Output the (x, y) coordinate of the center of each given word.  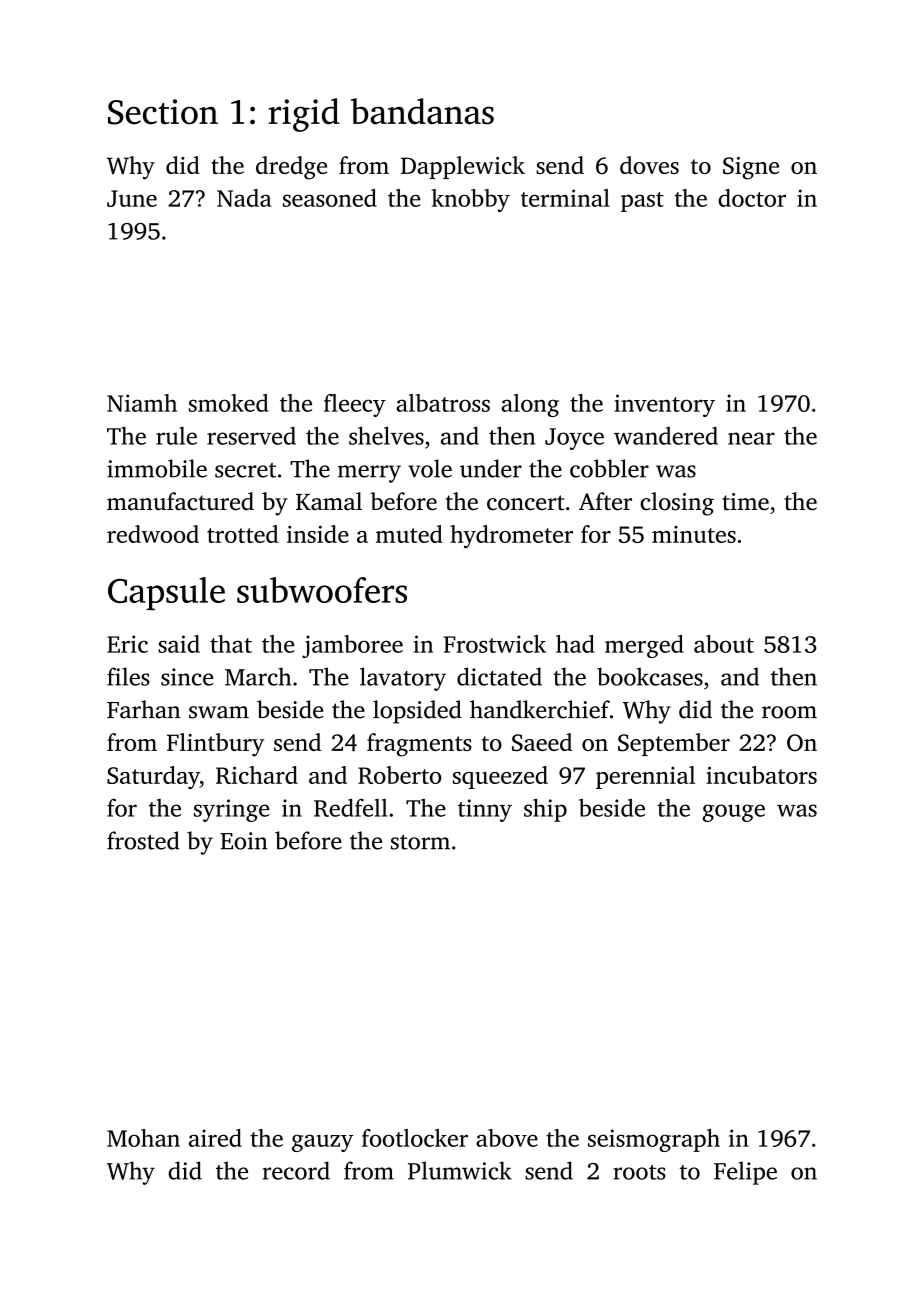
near (751, 438)
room (789, 712)
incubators (761, 775)
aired (215, 1138)
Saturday (153, 777)
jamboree (352, 646)
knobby (471, 200)
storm (420, 842)
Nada (244, 198)
